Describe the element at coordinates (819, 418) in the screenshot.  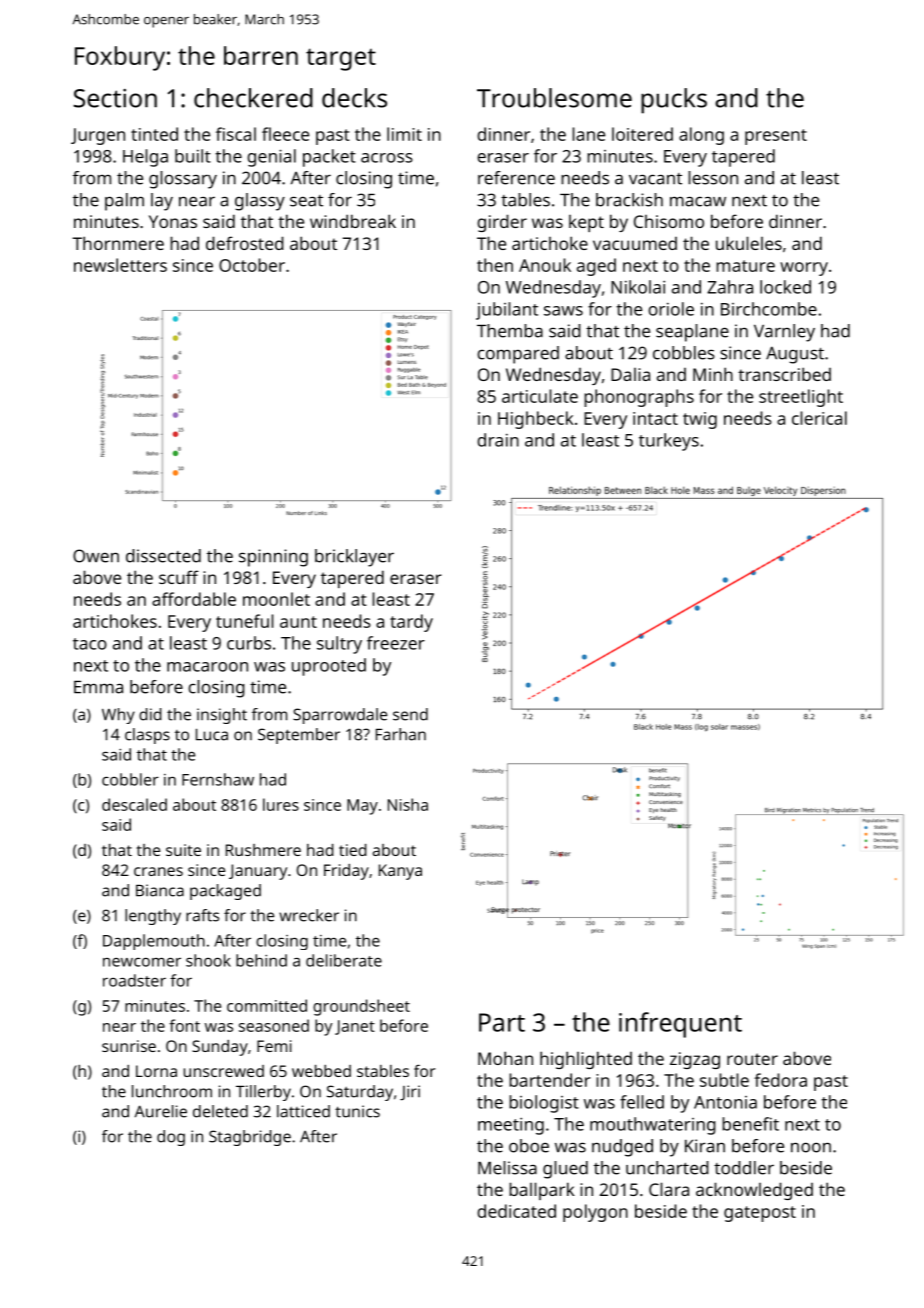
I see `clerical` at that location.
